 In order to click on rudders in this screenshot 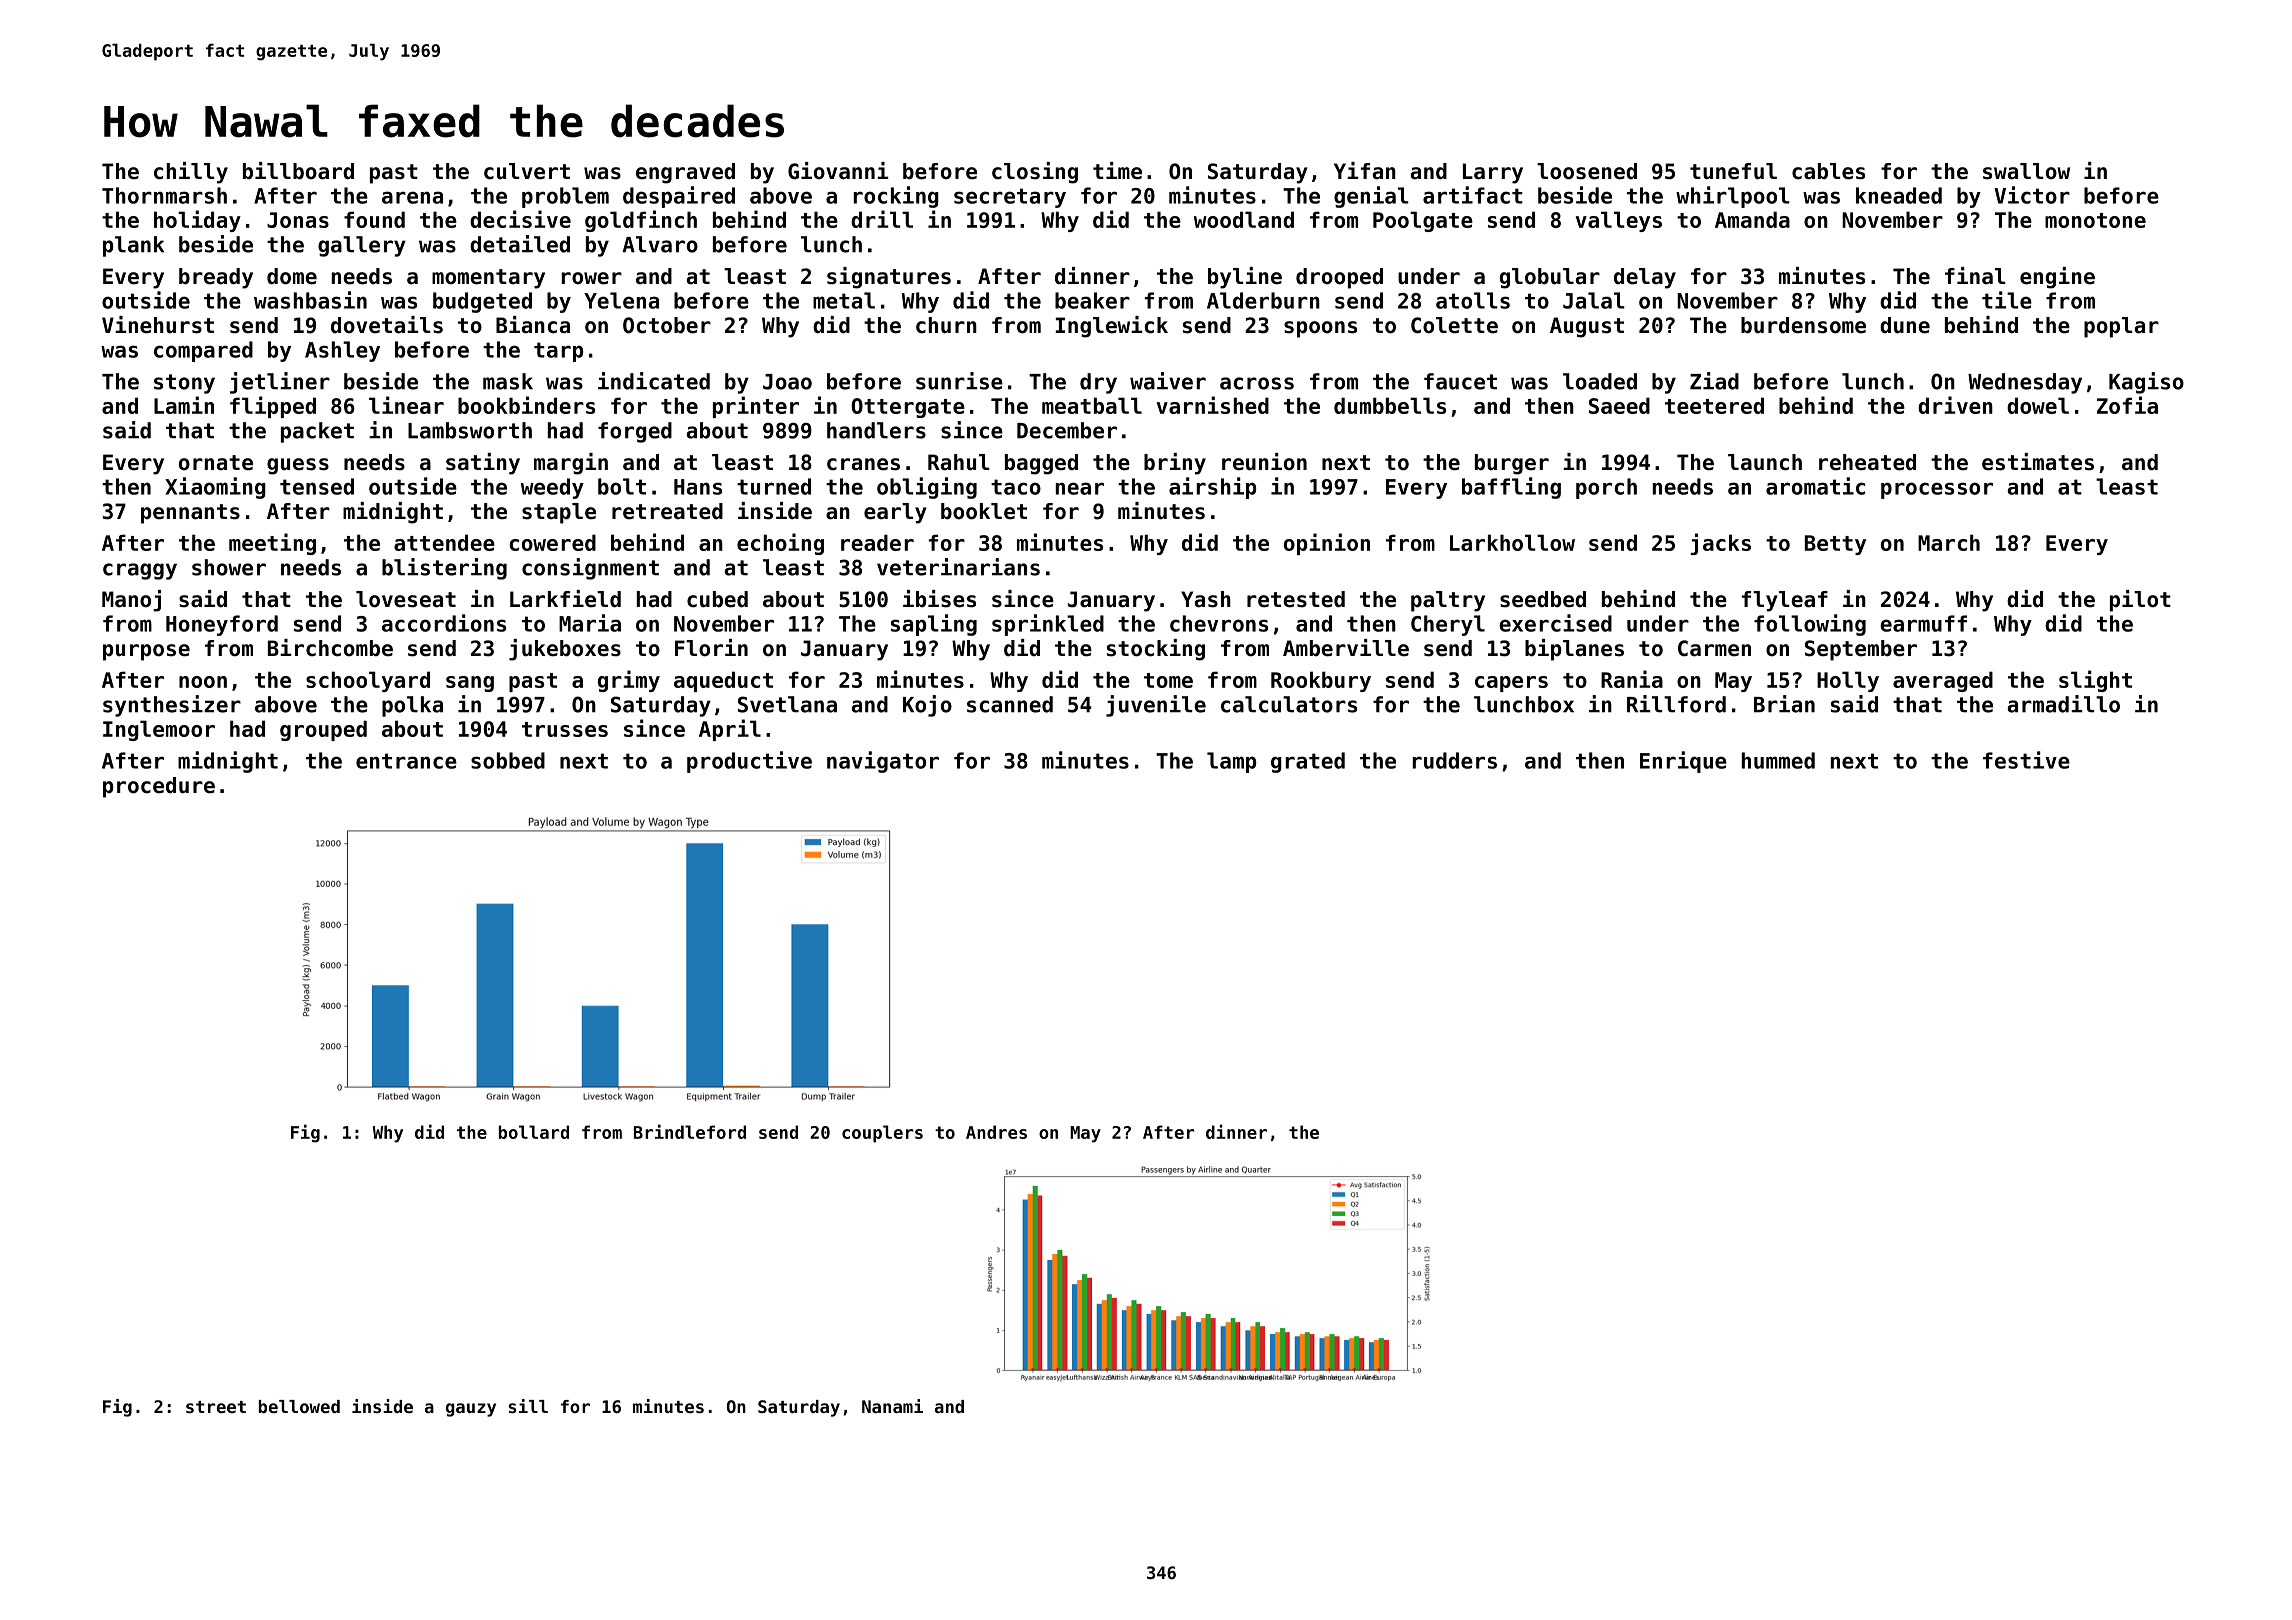, I will do `click(1454, 760)`.
